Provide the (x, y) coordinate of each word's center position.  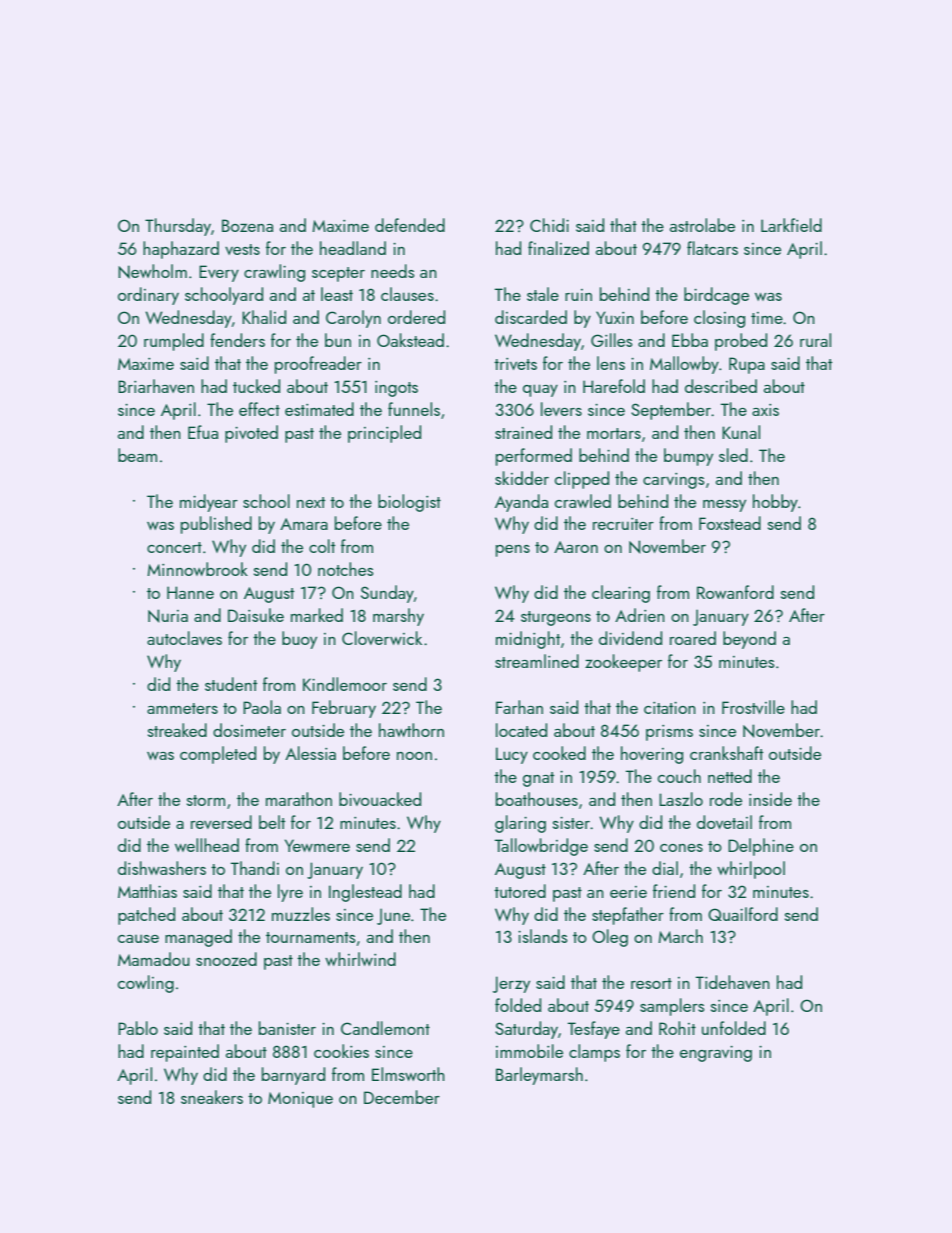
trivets (515, 364)
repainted (185, 1053)
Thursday (178, 227)
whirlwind (360, 959)
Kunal (741, 432)
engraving (716, 1054)
